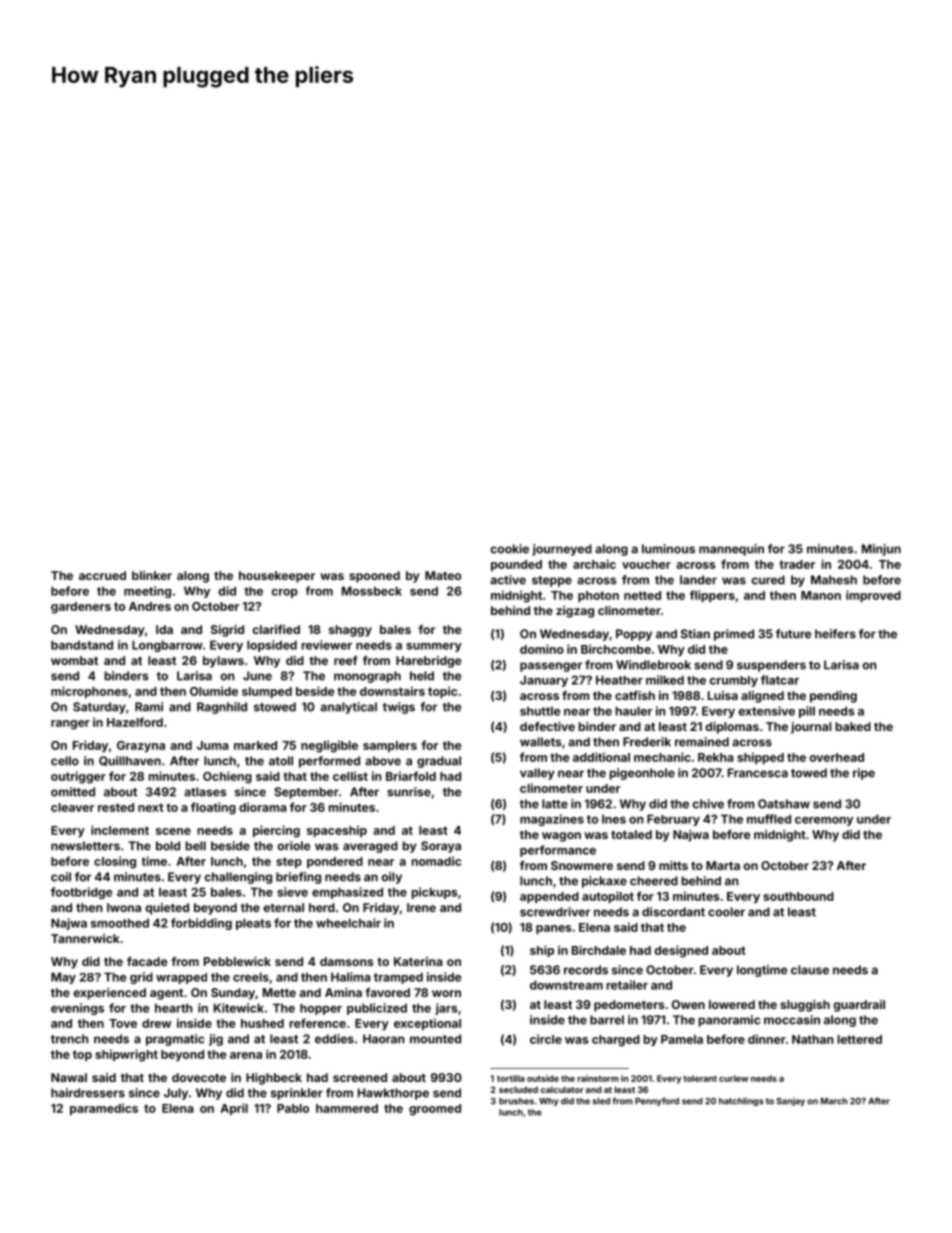 The width and height of the document is (952, 1233). Describe the element at coordinates (810, 970) in the document. I see `clause` at that location.
